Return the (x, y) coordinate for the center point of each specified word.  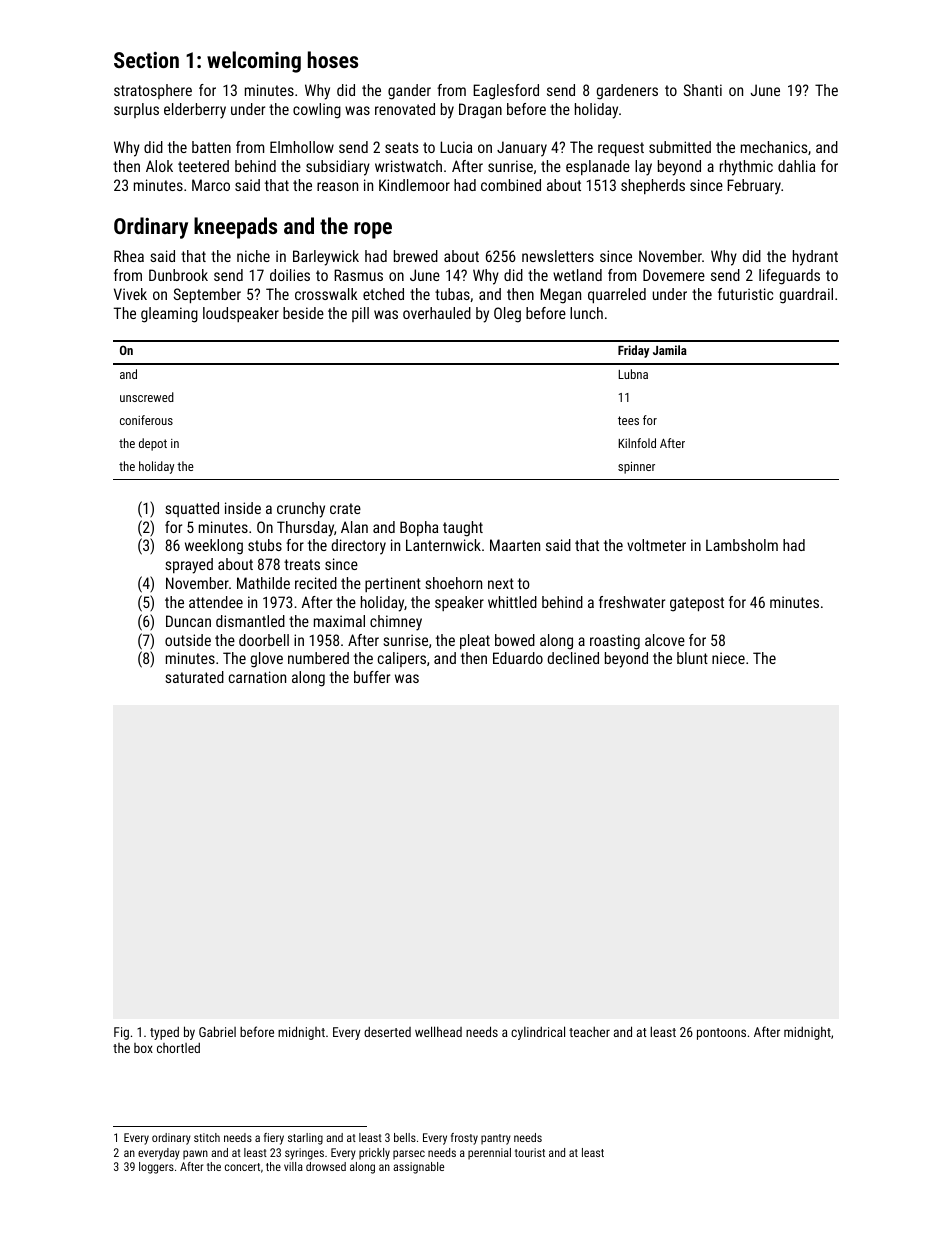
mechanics (774, 147)
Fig (121, 1033)
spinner (636, 468)
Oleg (507, 315)
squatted (192, 509)
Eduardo (518, 658)
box (143, 1048)
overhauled (437, 313)
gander (409, 92)
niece (728, 658)
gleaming (169, 315)
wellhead (438, 1031)
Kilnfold (637, 443)
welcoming (254, 62)
